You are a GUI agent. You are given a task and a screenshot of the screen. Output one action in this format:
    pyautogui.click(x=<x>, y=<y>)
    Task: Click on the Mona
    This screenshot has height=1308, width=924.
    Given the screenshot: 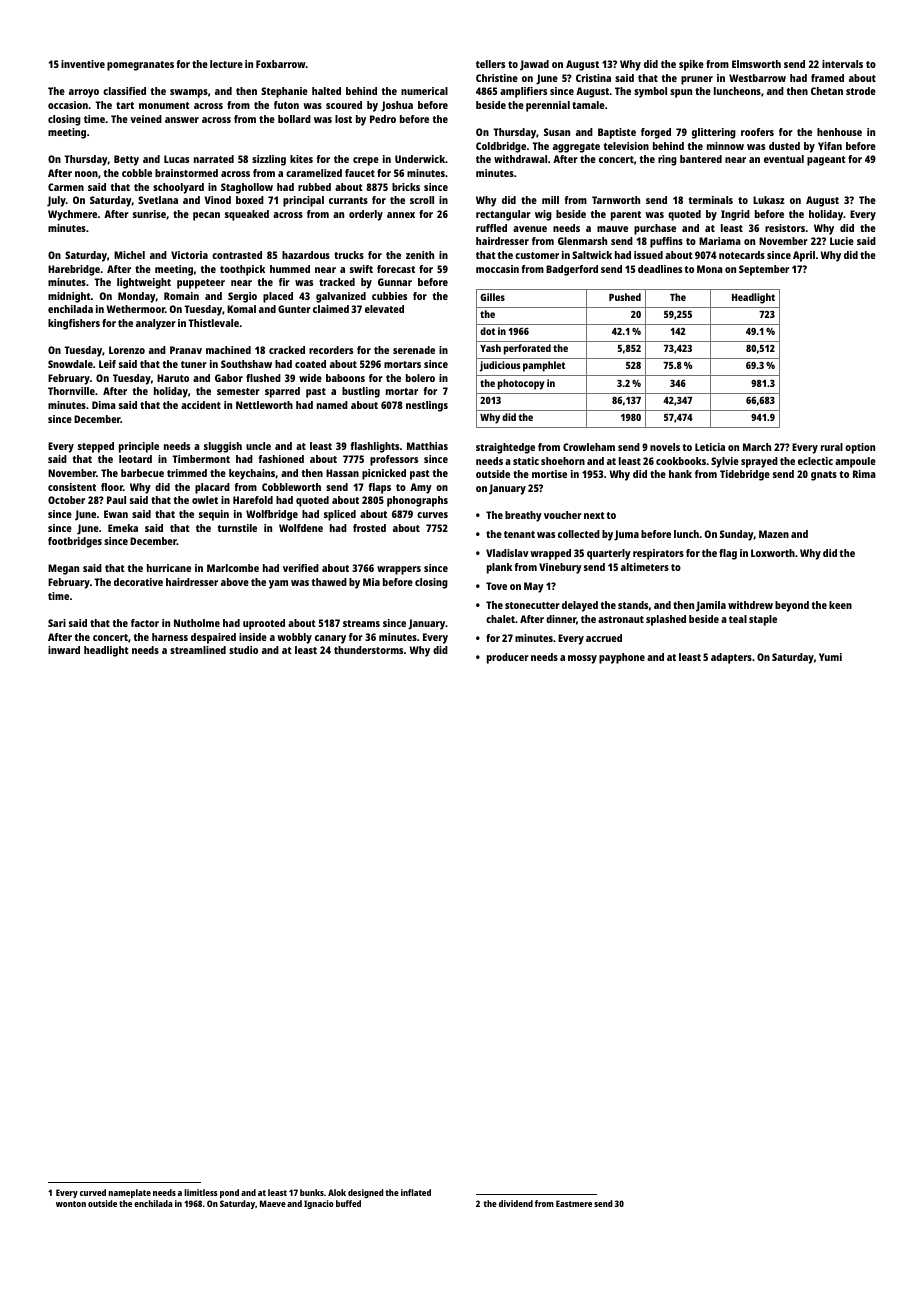 What is the action you would take?
    pyautogui.click(x=710, y=269)
